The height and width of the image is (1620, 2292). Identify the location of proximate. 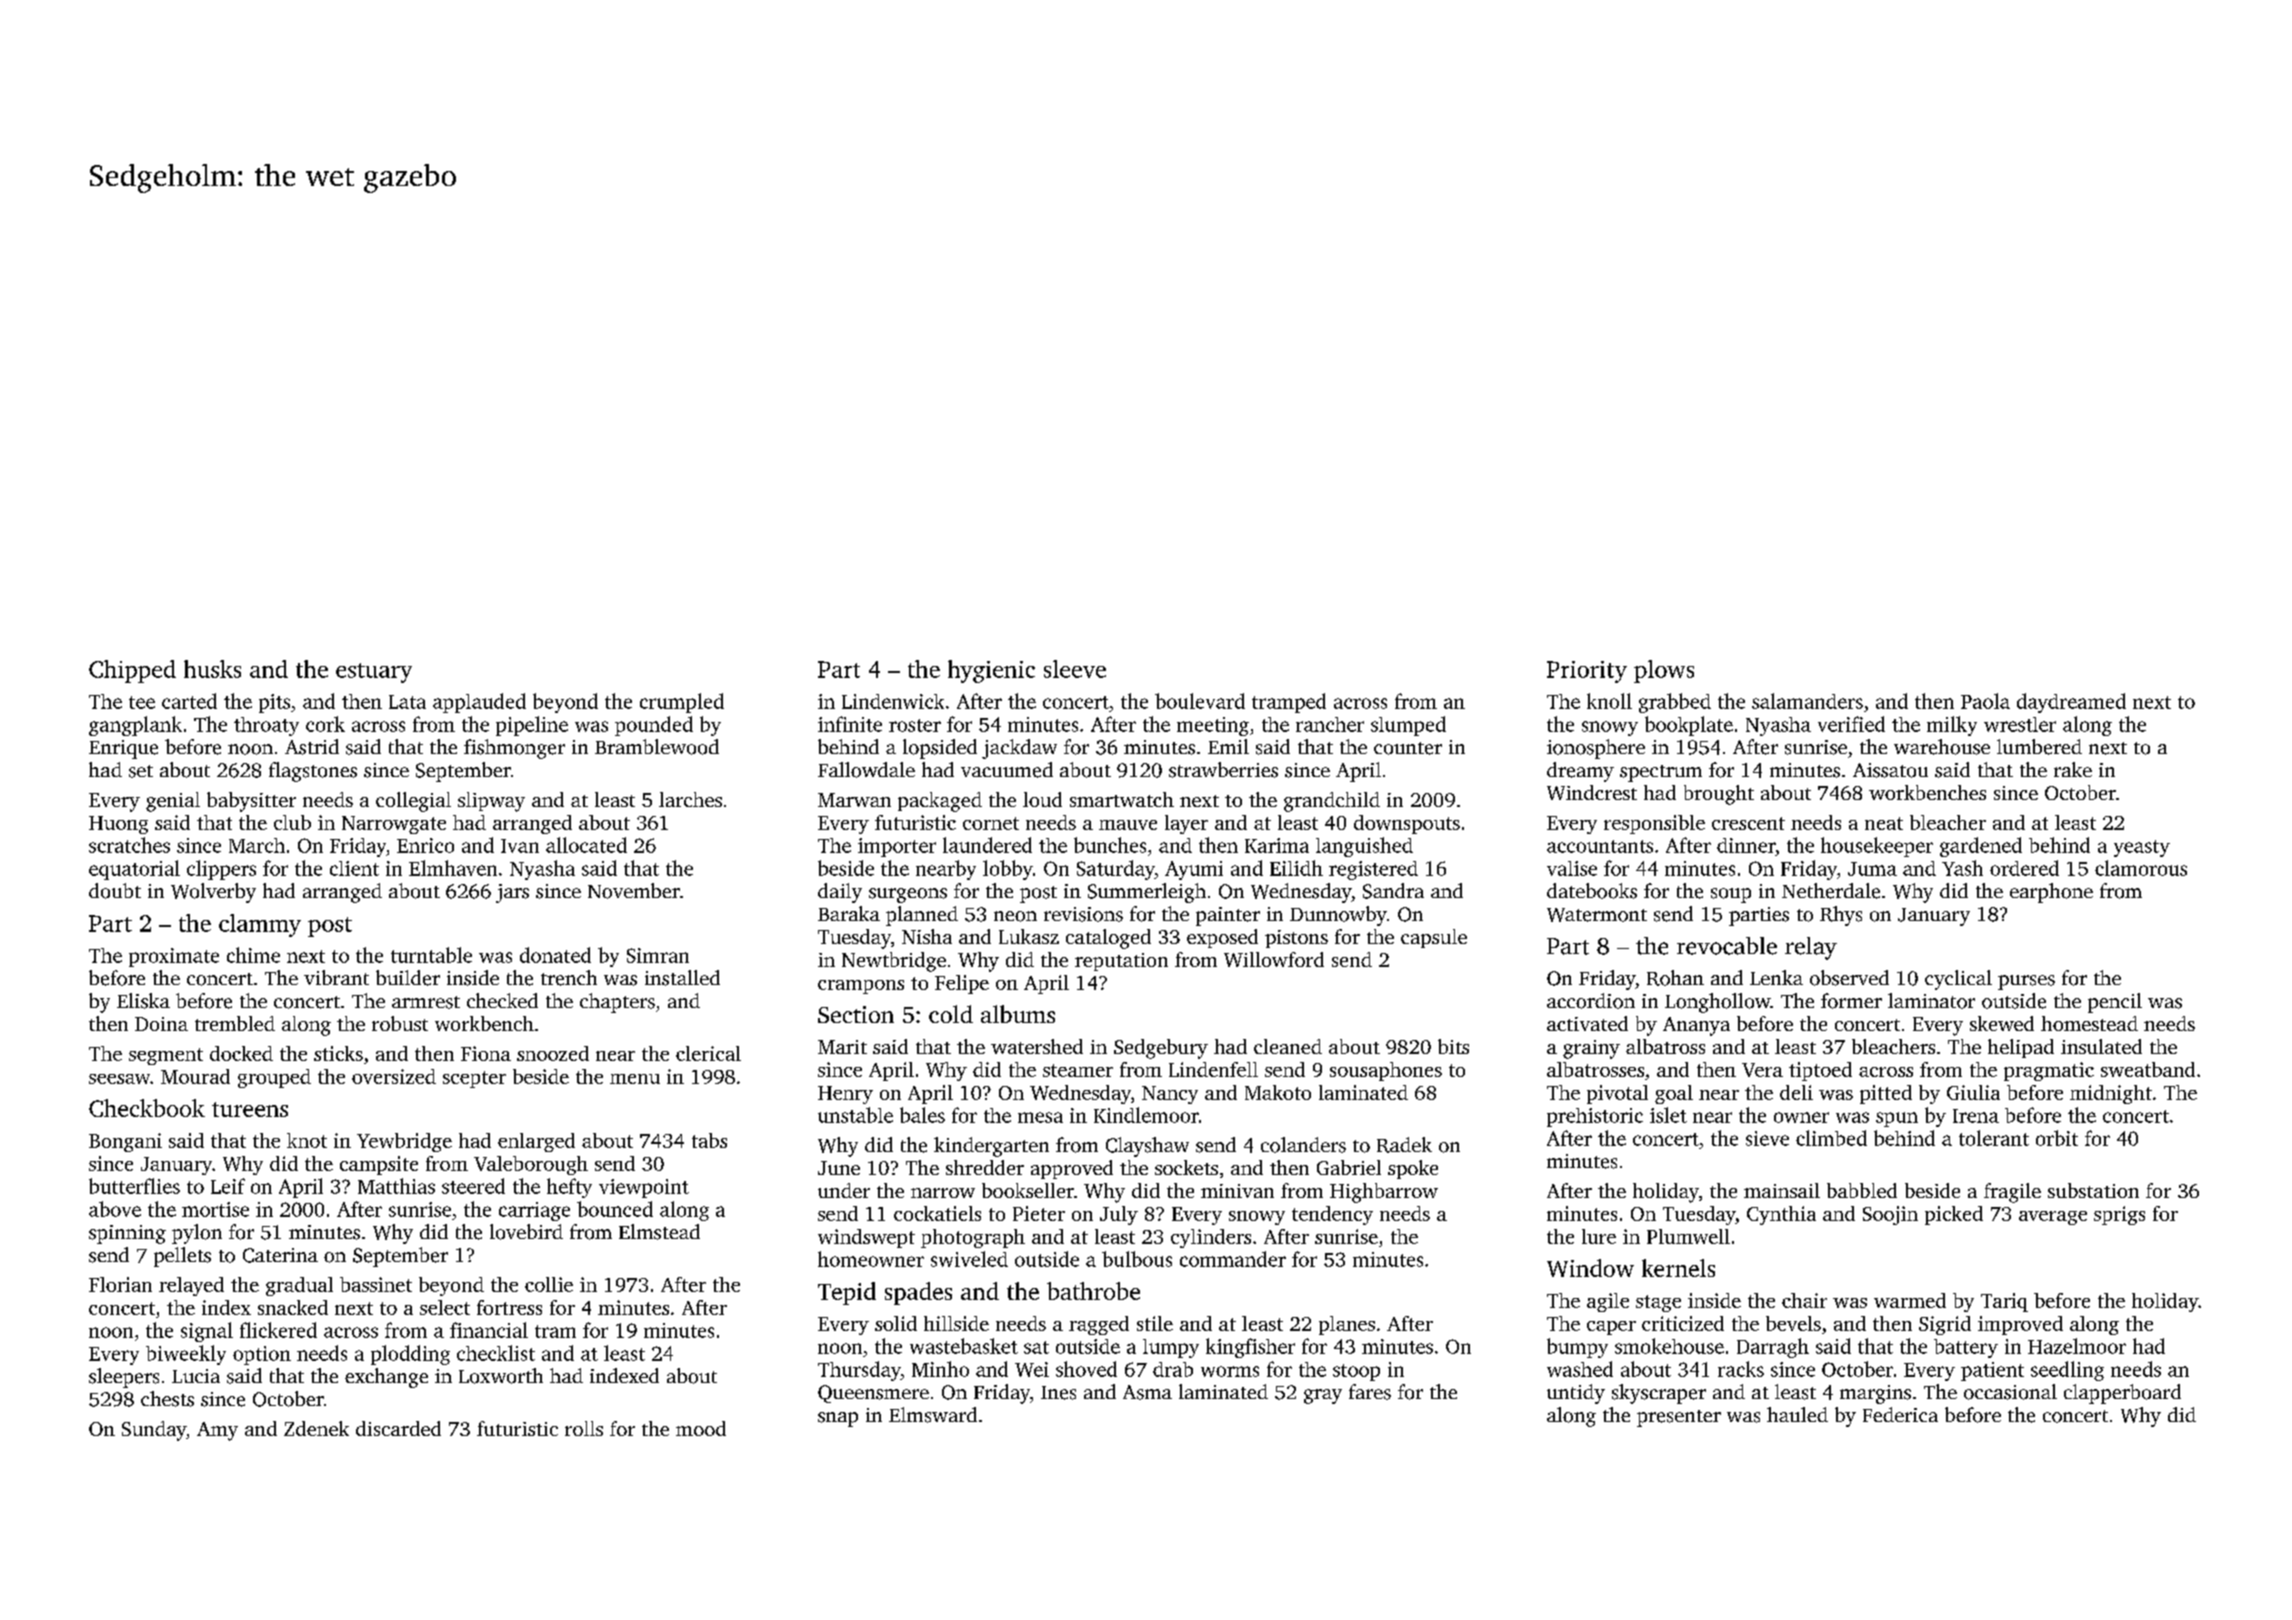
(174, 957).
